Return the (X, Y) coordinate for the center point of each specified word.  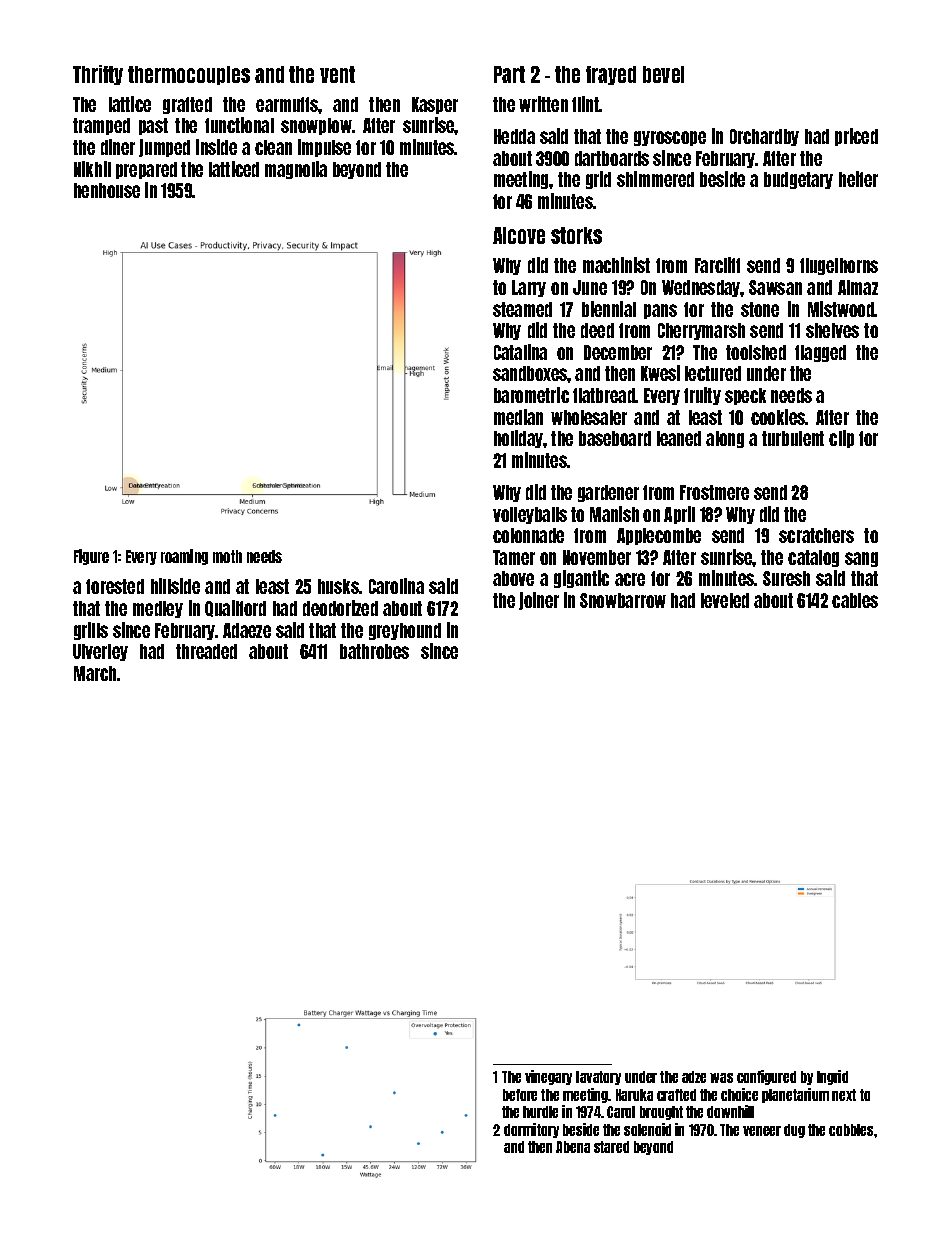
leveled (725, 600)
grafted (187, 105)
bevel (663, 74)
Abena (573, 1147)
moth (227, 556)
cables (855, 600)
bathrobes (374, 651)
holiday (519, 439)
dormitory (531, 1130)
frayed (611, 75)
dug (794, 1131)
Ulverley (100, 652)
